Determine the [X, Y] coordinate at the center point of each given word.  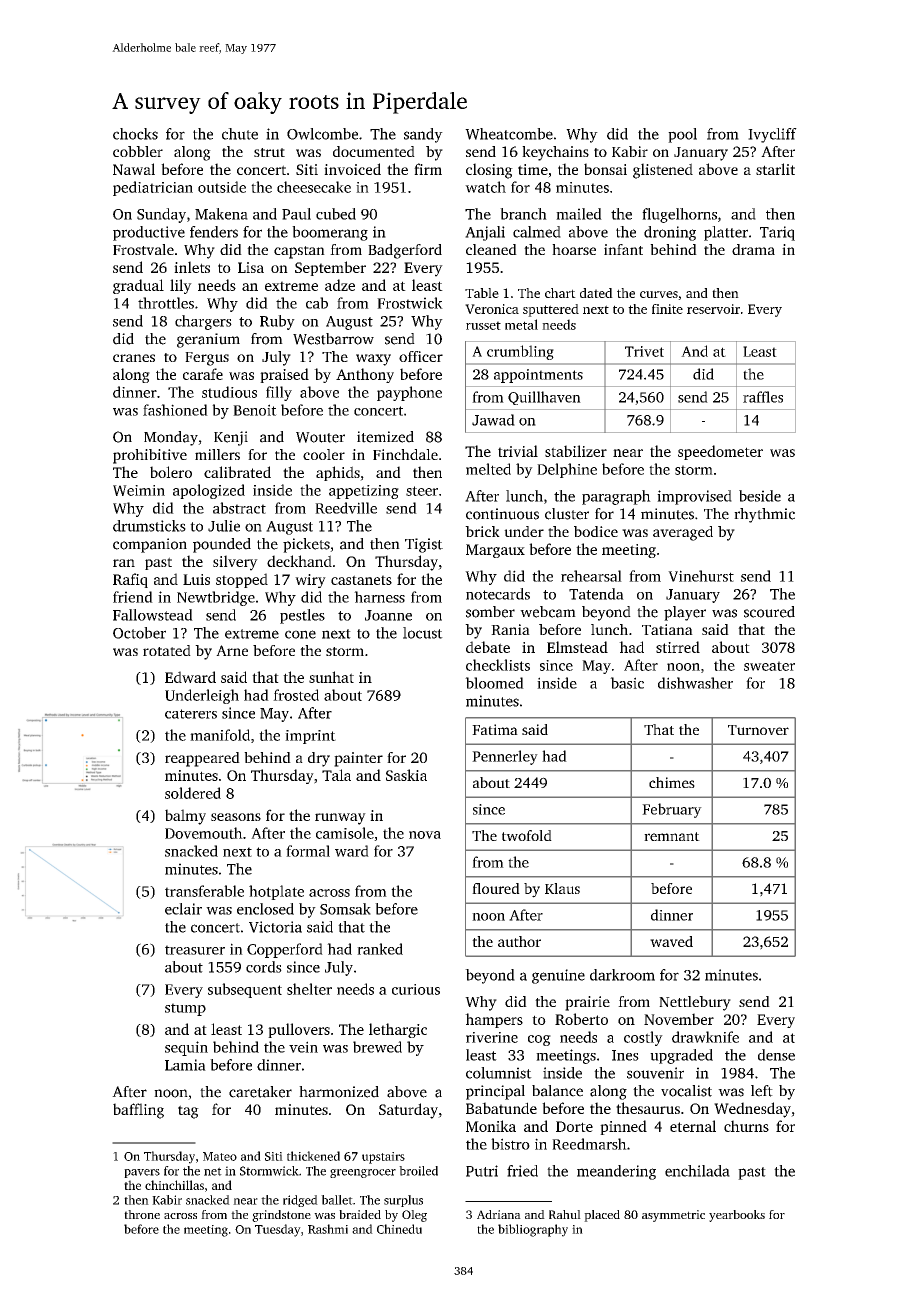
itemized [385, 437]
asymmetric [673, 1216]
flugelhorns [679, 215]
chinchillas [174, 1185]
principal [495, 1092]
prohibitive [150, 456]
